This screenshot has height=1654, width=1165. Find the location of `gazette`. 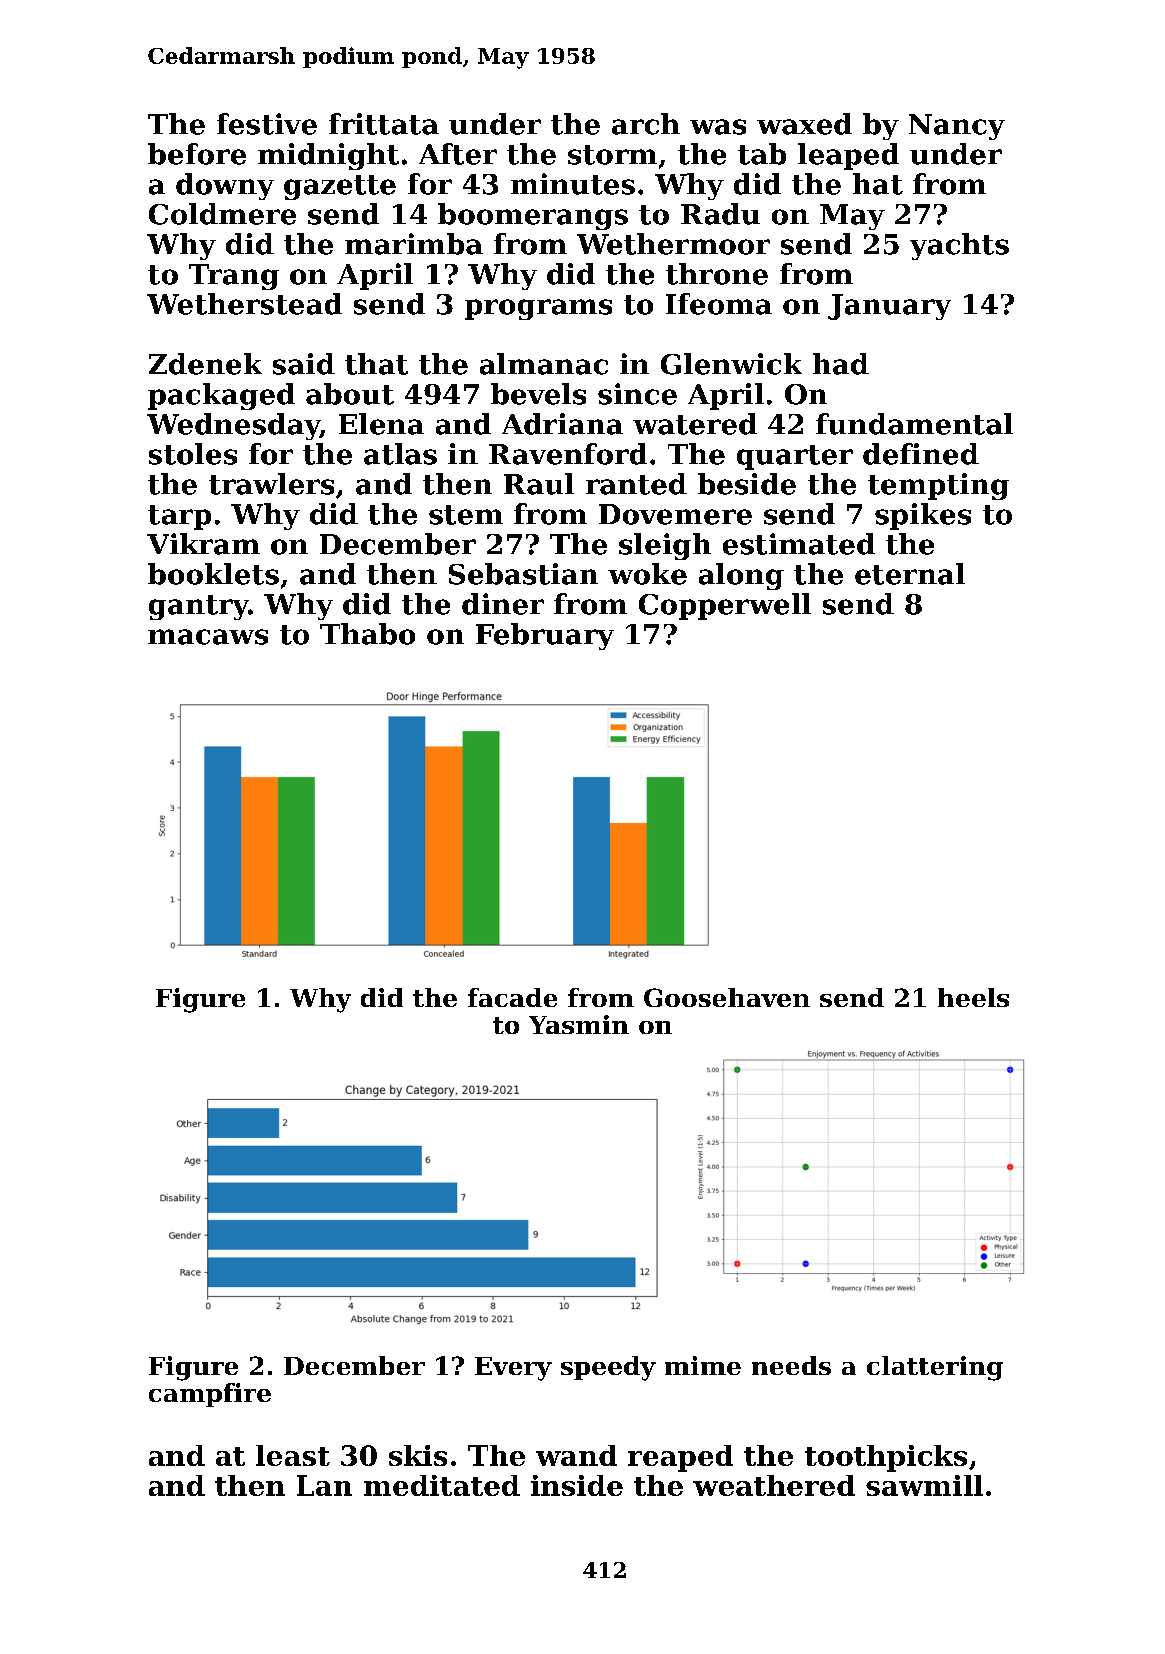

gazette is located at coordinates (340, 187).
